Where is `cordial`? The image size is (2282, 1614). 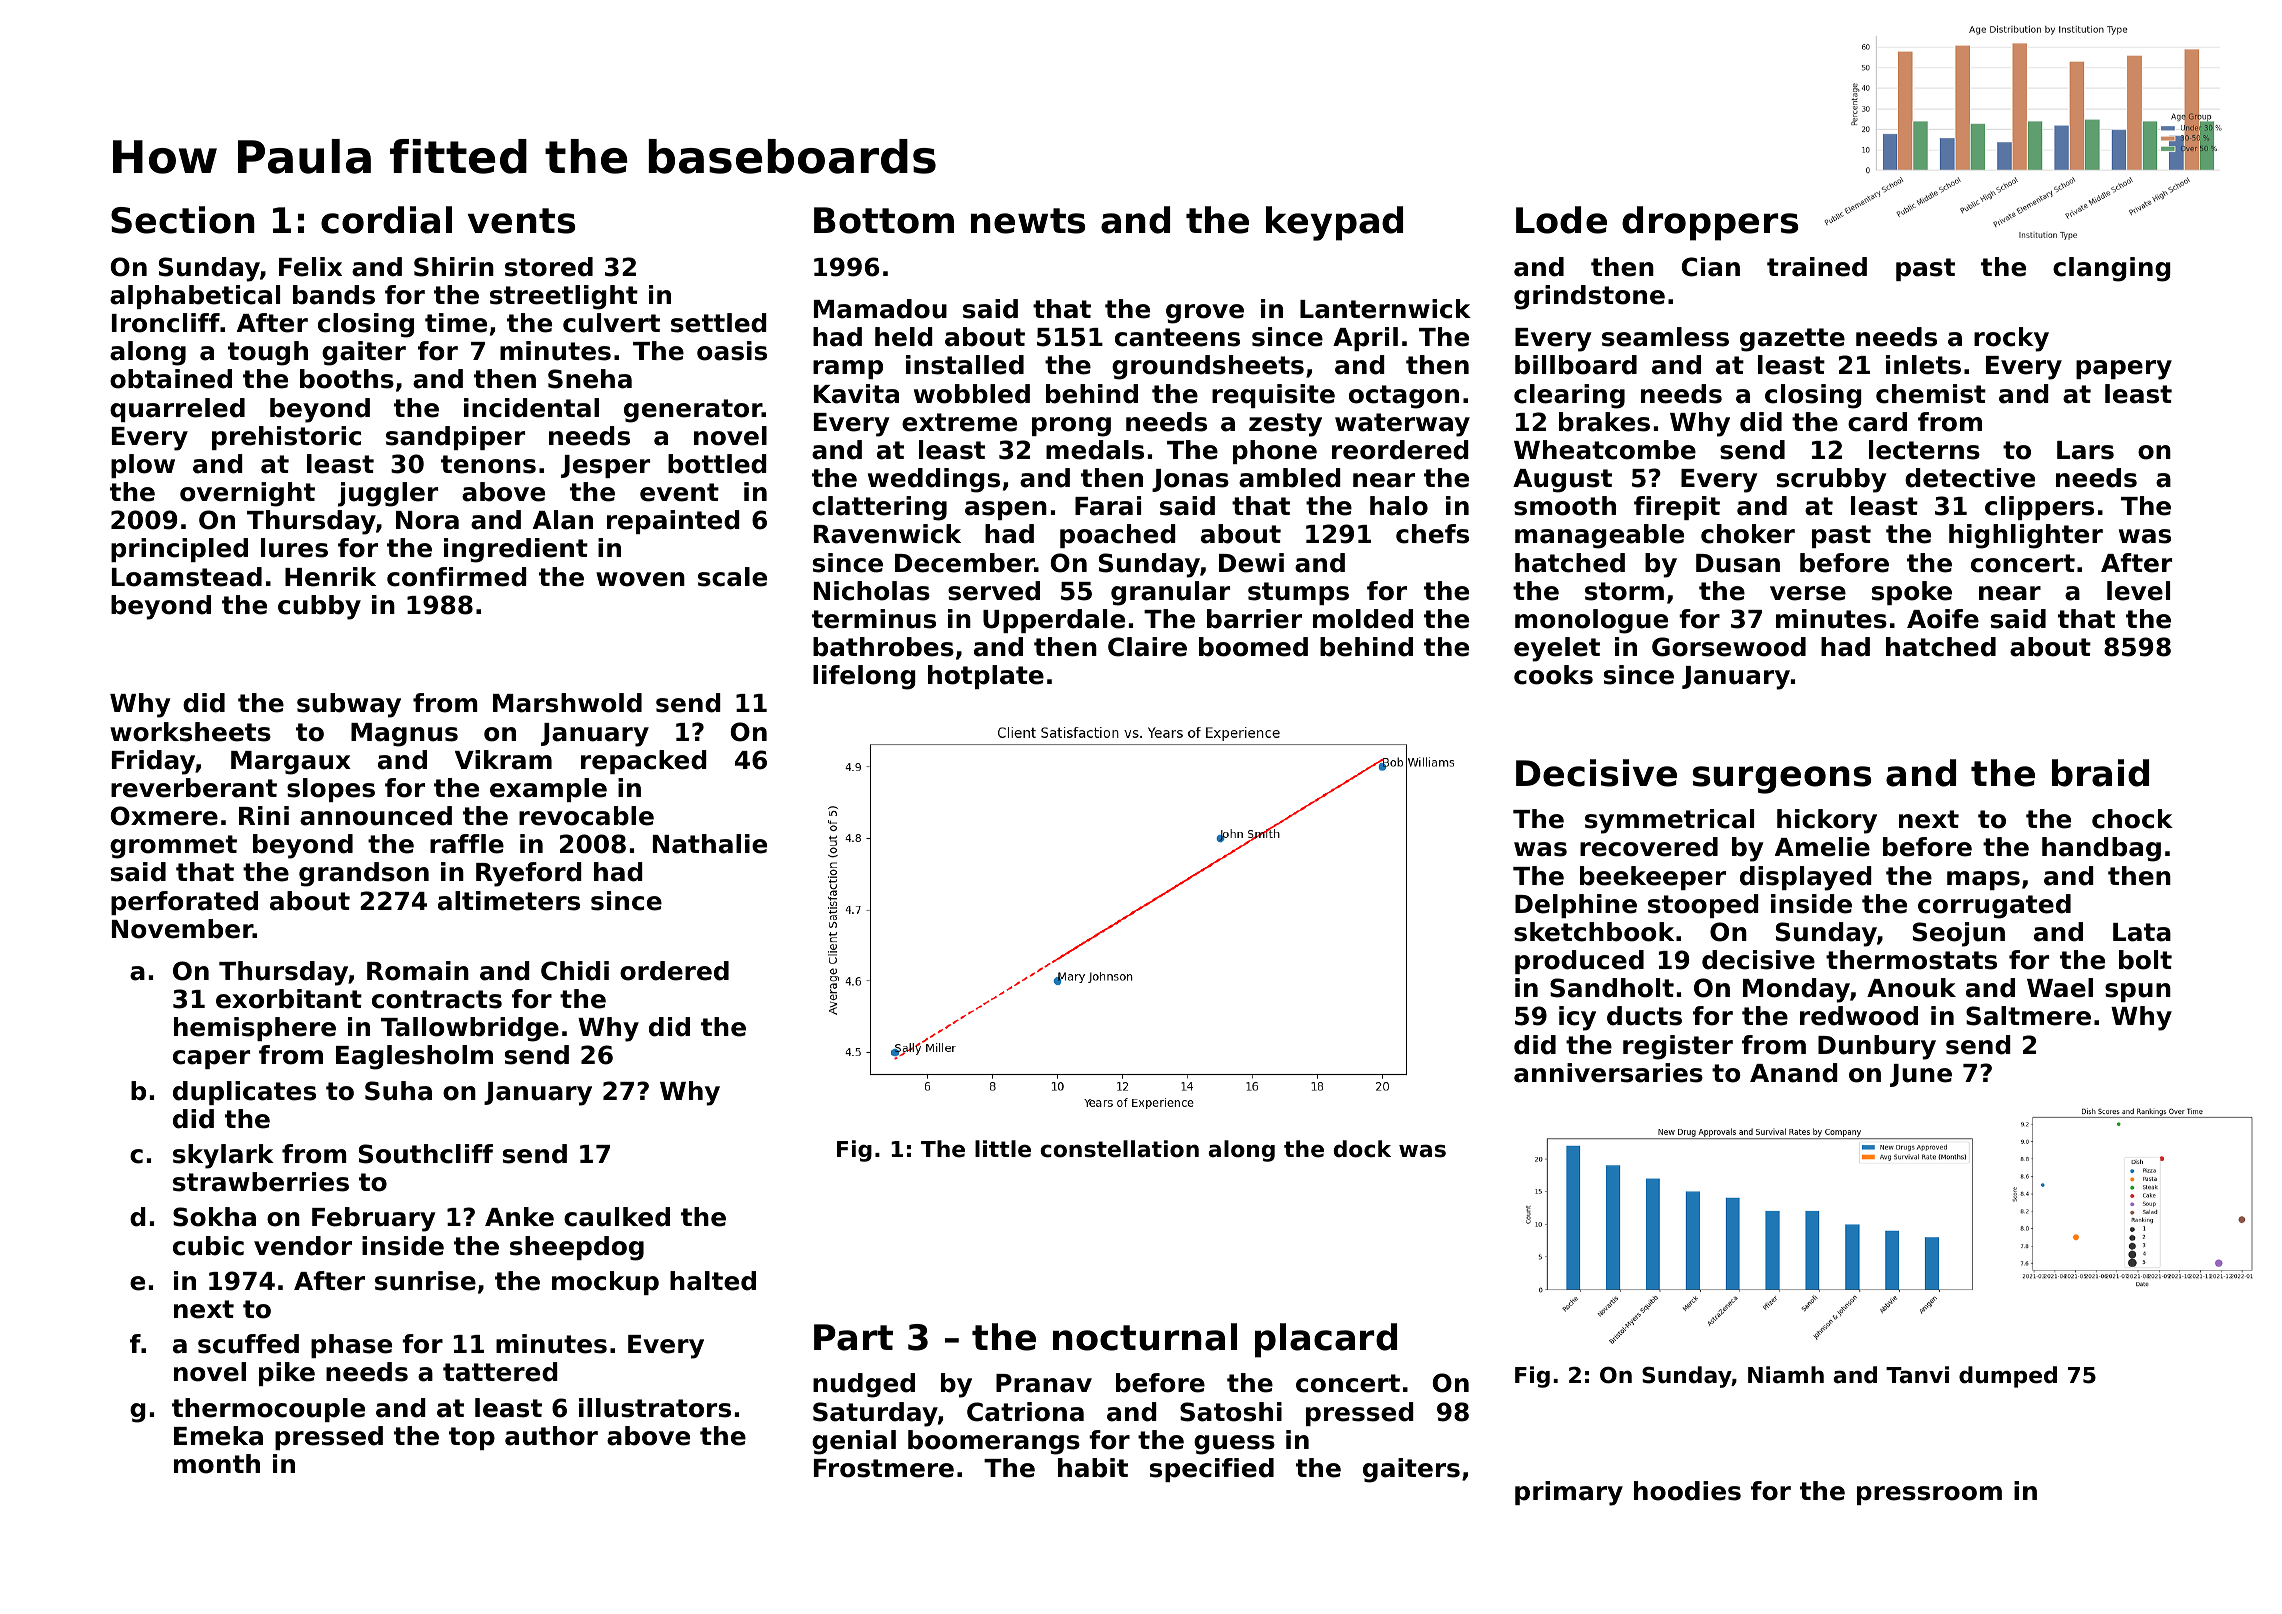
cordial is located at coordinates (386, 220).
